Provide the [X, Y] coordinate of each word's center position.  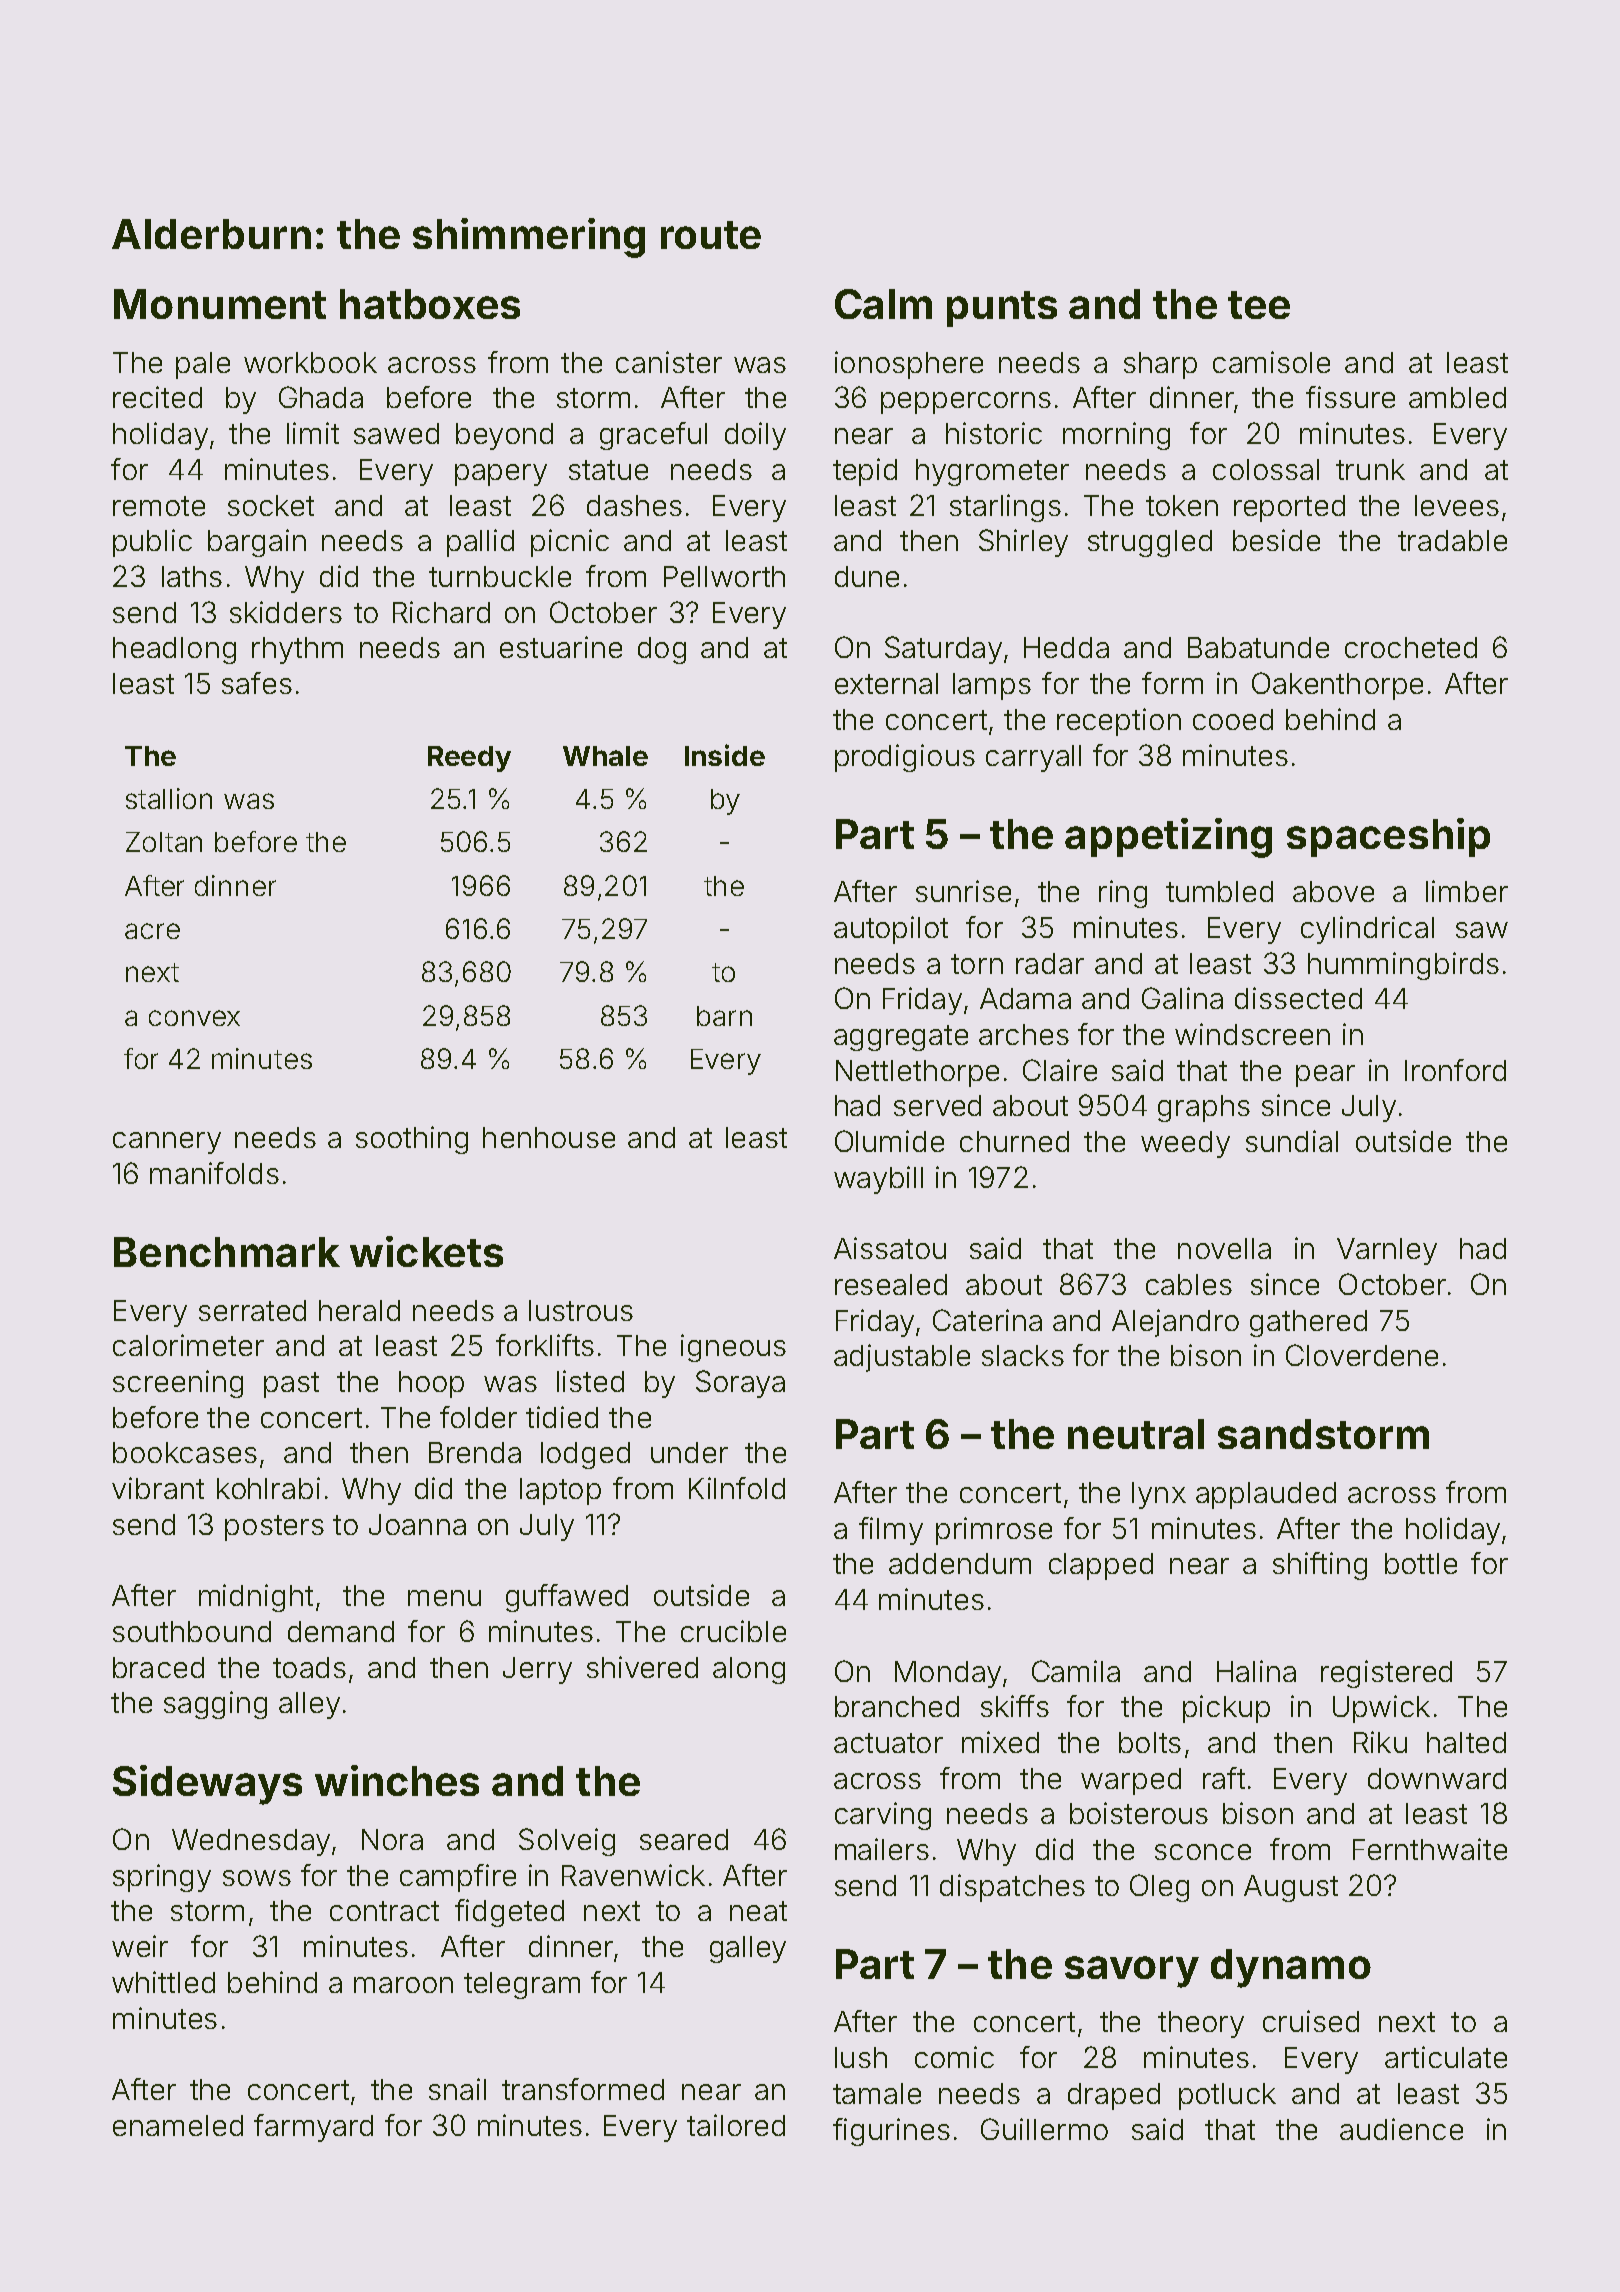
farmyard [313, 2128]
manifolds [214, 1173]
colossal [1266, 469]
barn [724, 1016]
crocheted [1411, 647]
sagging [215, 1705]
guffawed [567, 1598]
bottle [1421, 1563]
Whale [605, 756]
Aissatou [890, 1248]
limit [313, 433]
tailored [736, 2125]
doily [755, 436]
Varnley [1387, 1251]
